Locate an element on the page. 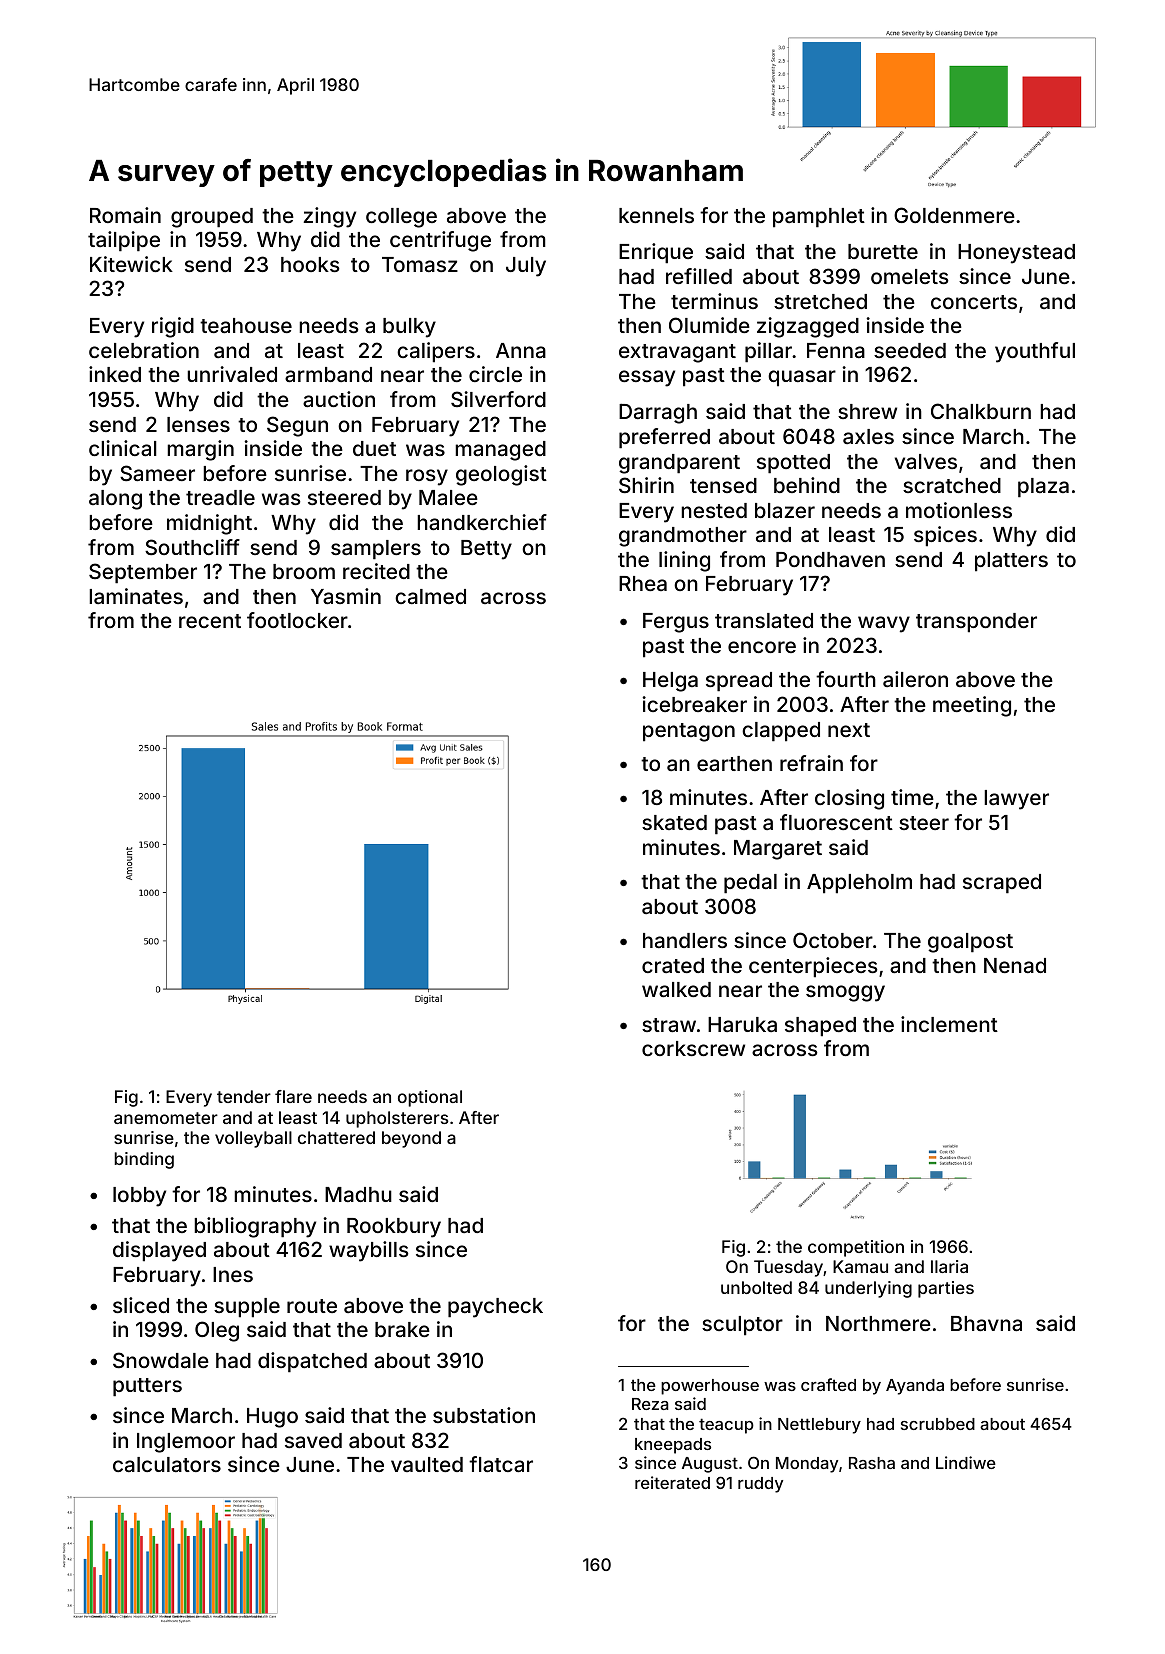  midnight is located at coordinates (209, 524).
